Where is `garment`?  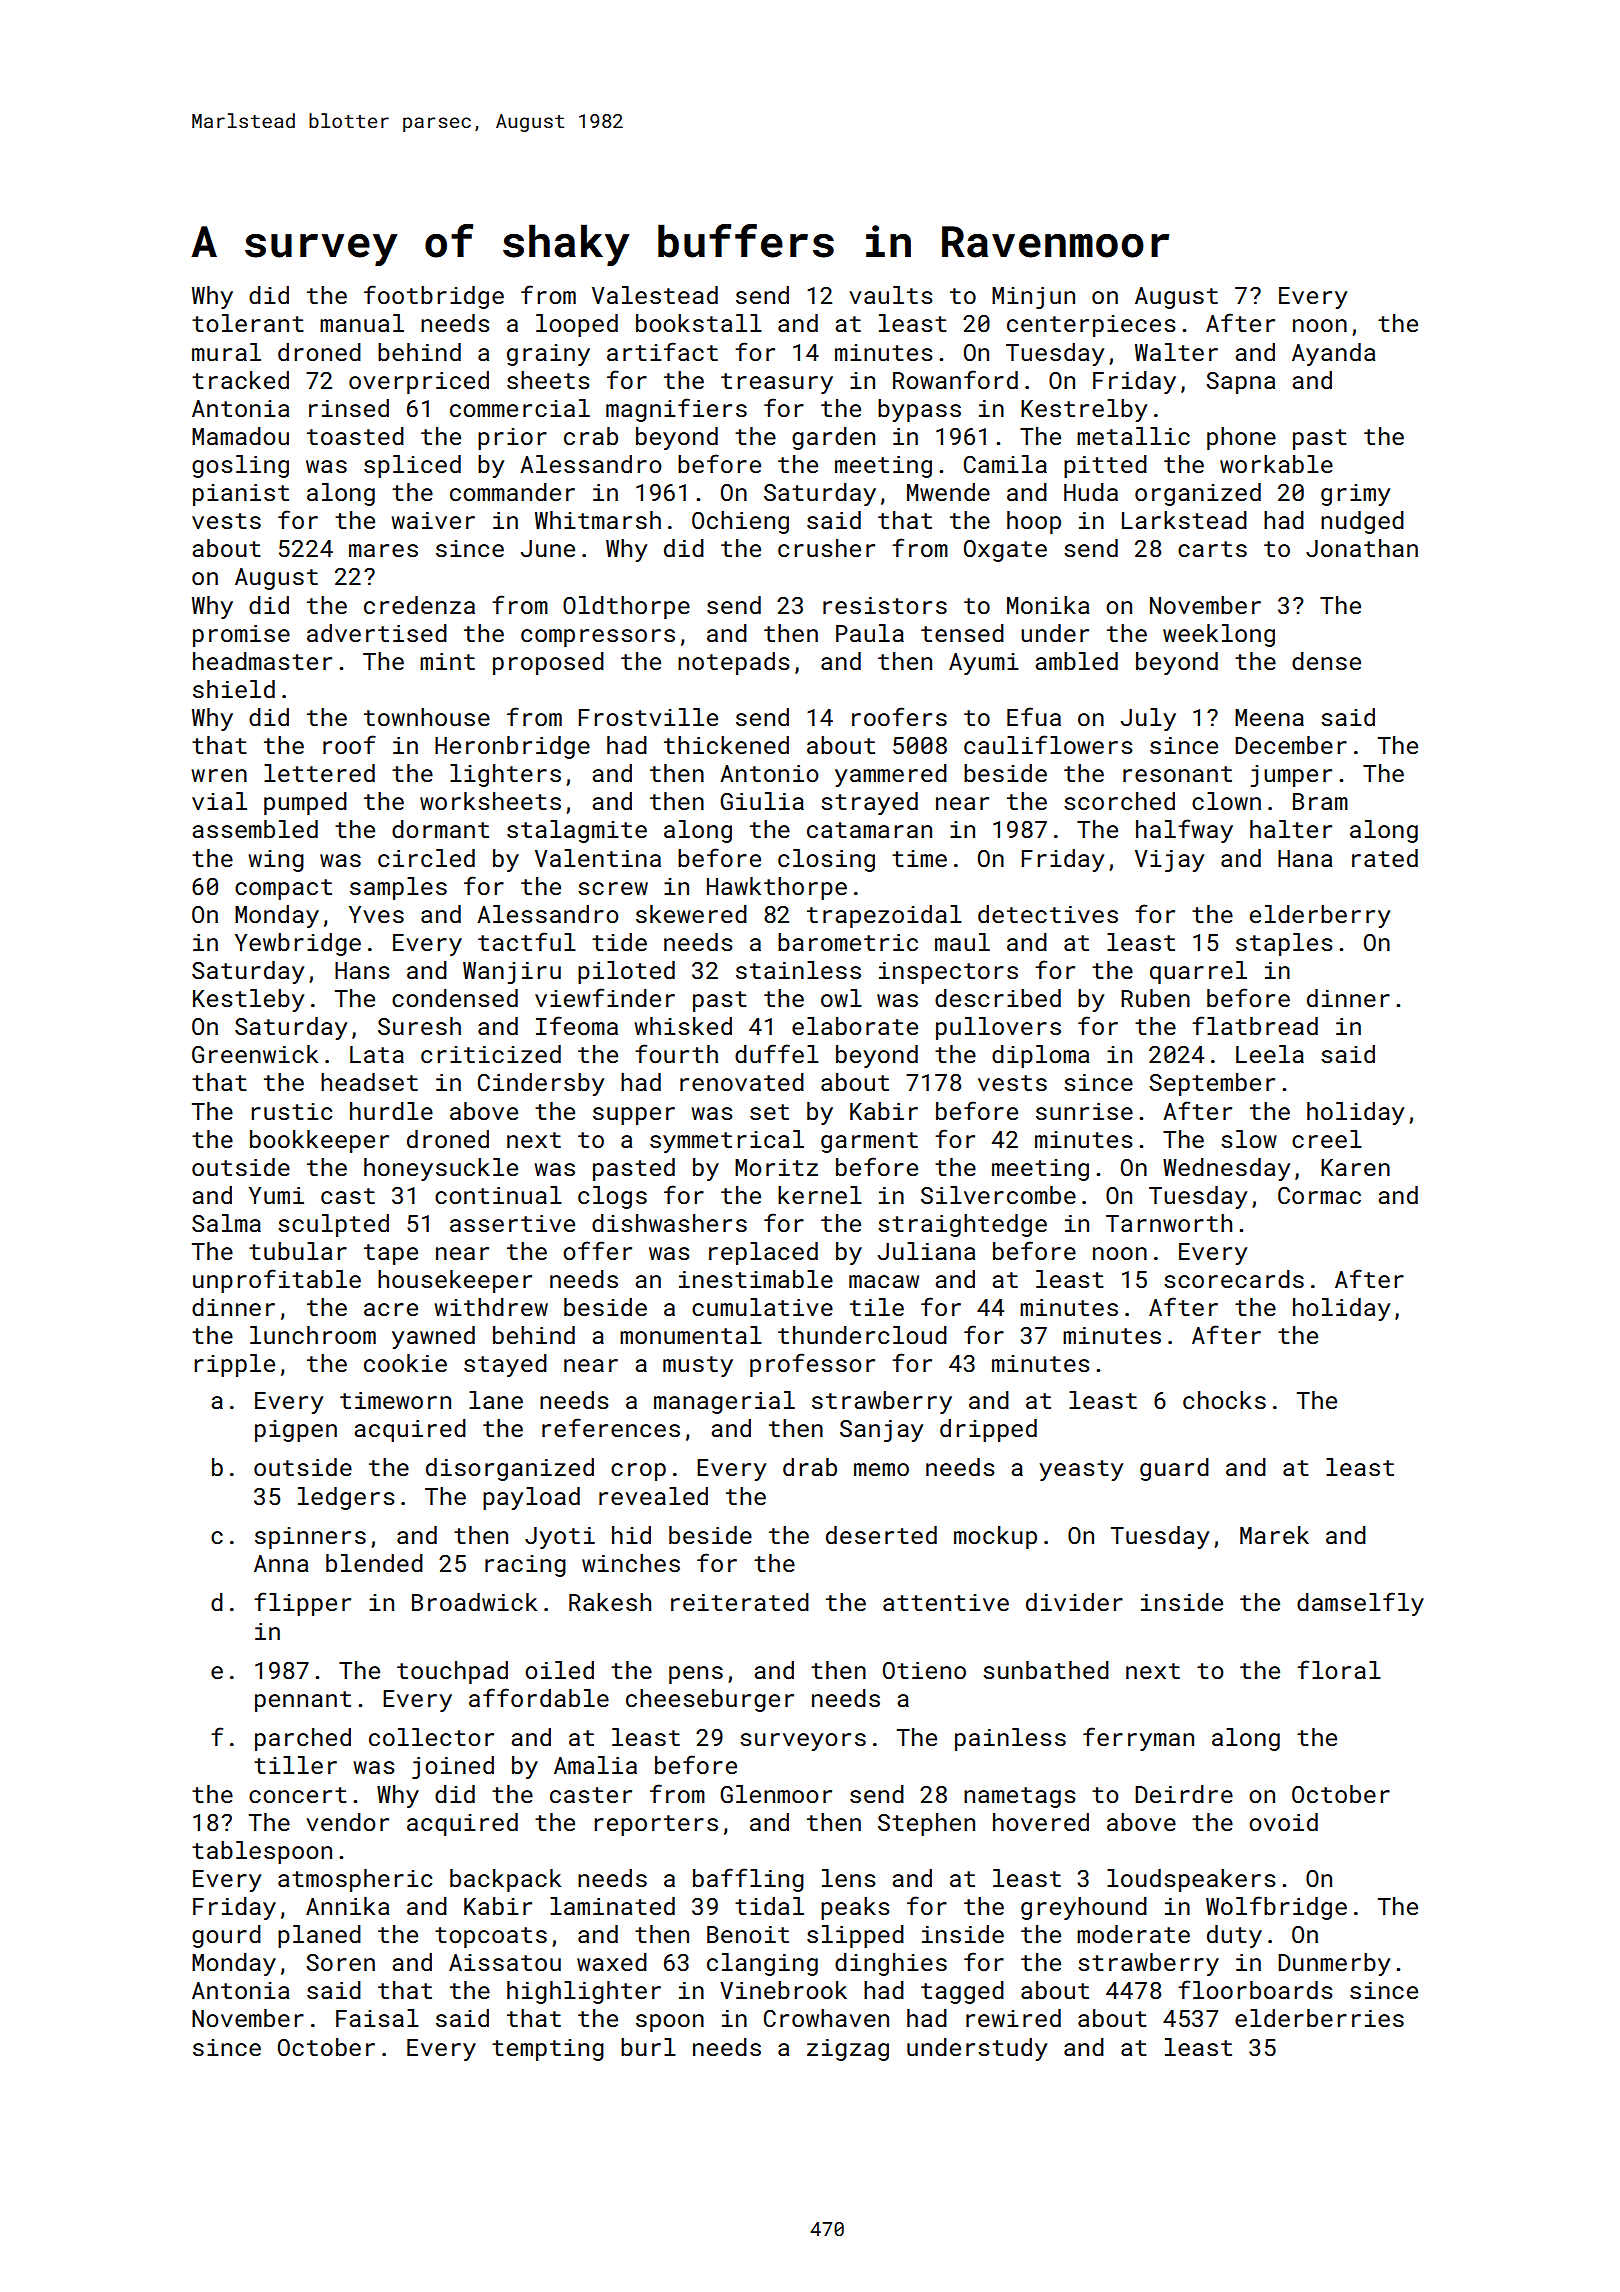
garment is located at coordinates (869, 1142).
